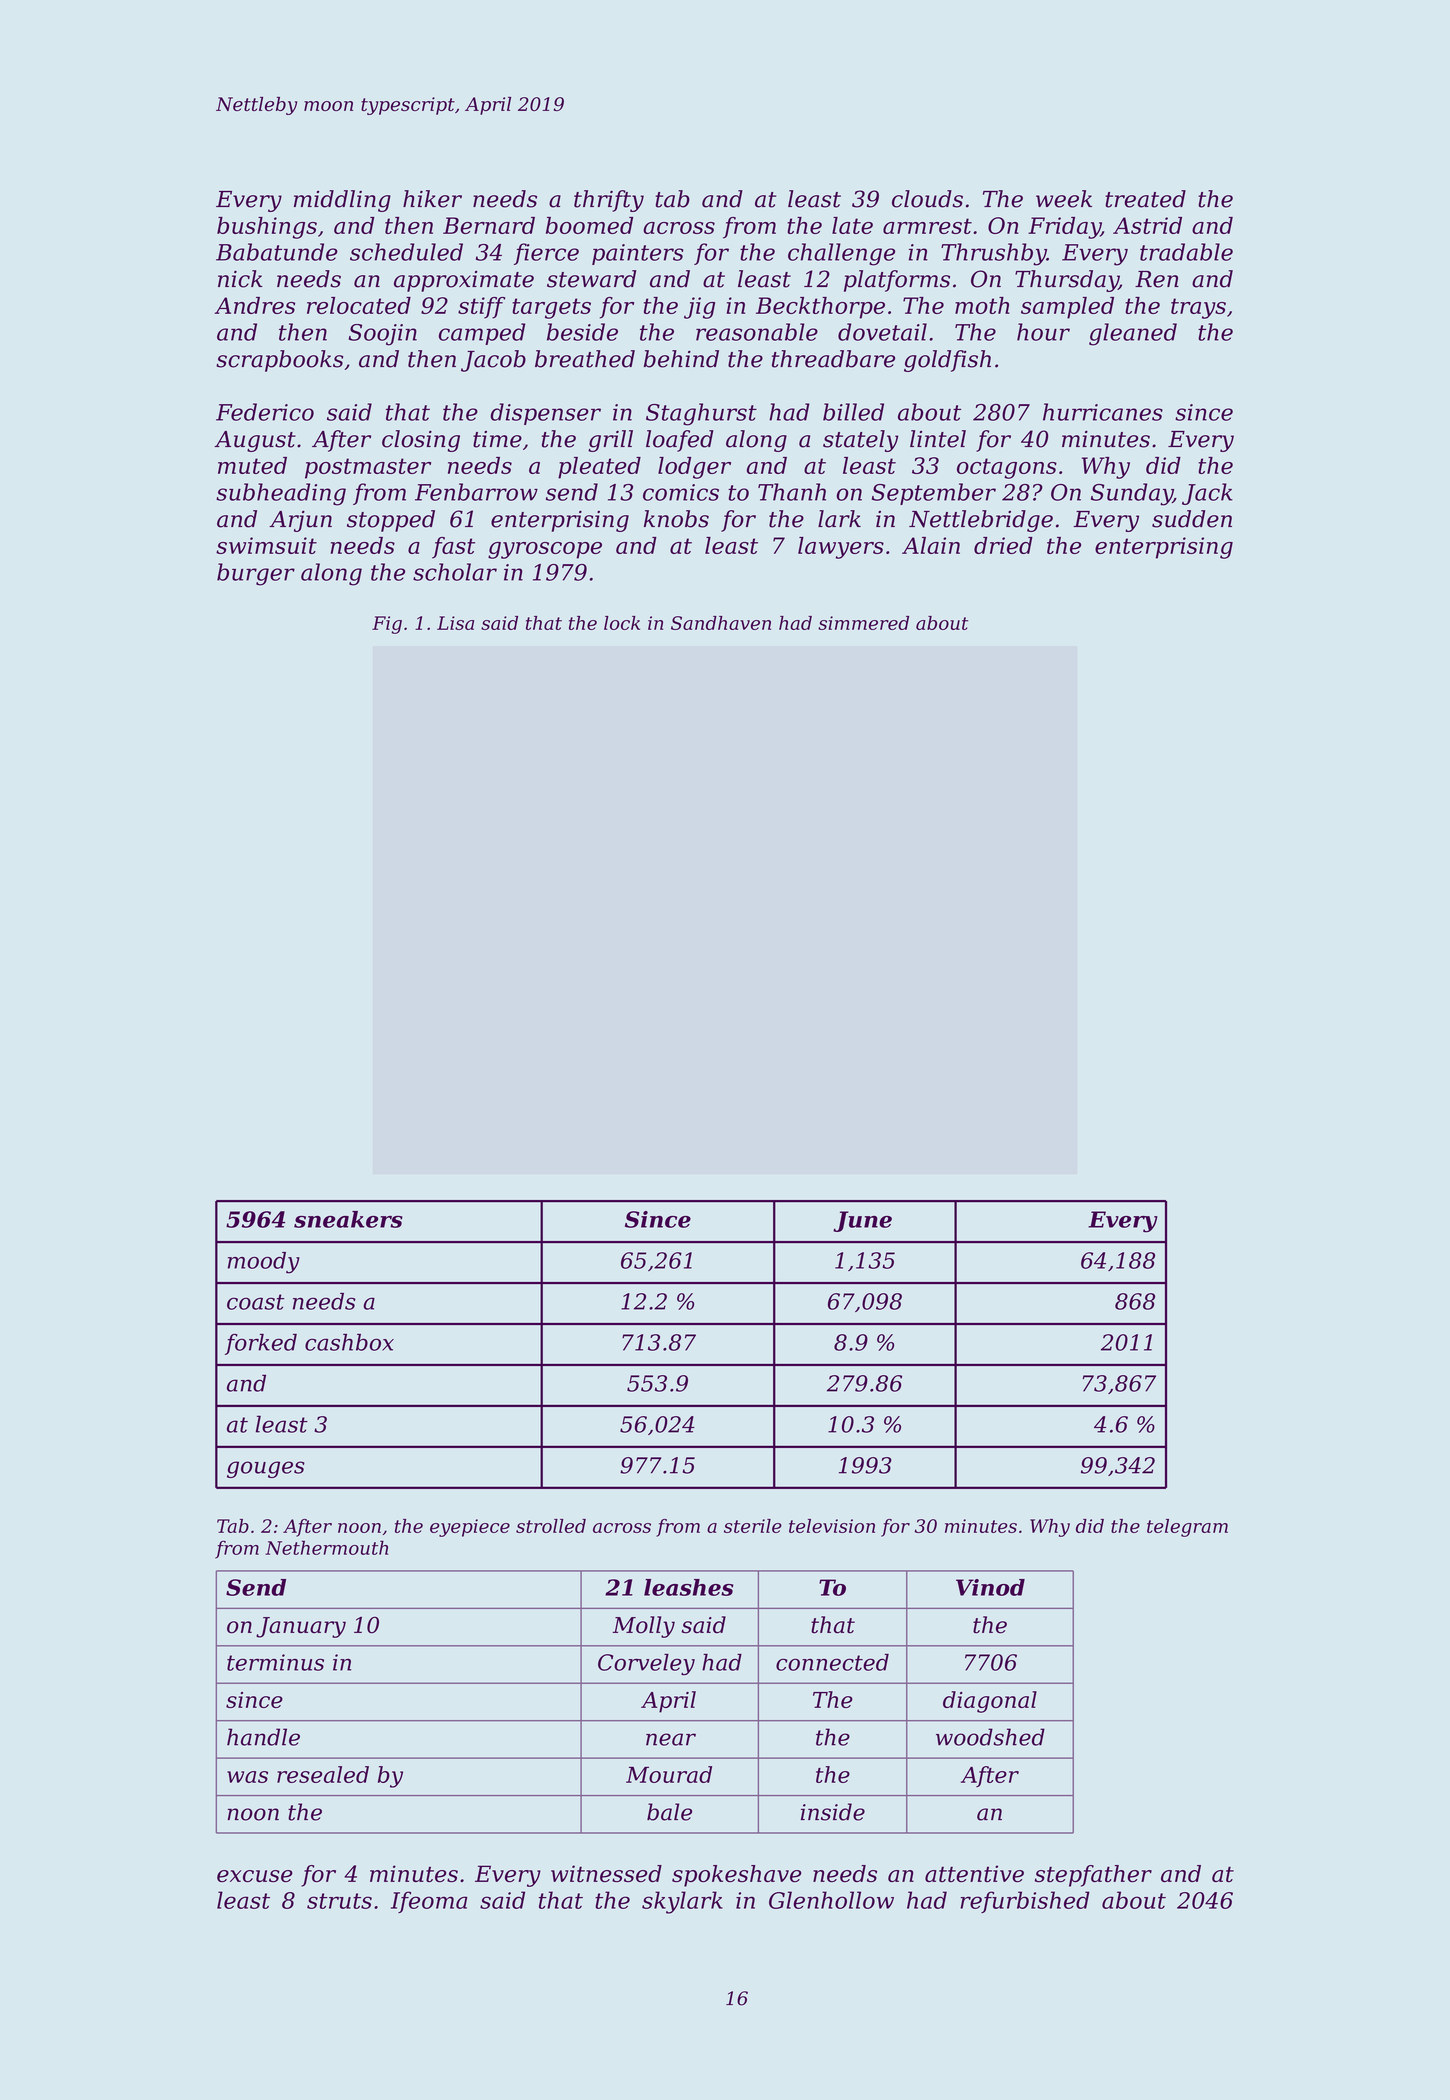 The width and height of the image is (1450, 2100). What do you see at coordinates (267, 228) in the image?
I see `bushings` at bounding box center [267, 228].
